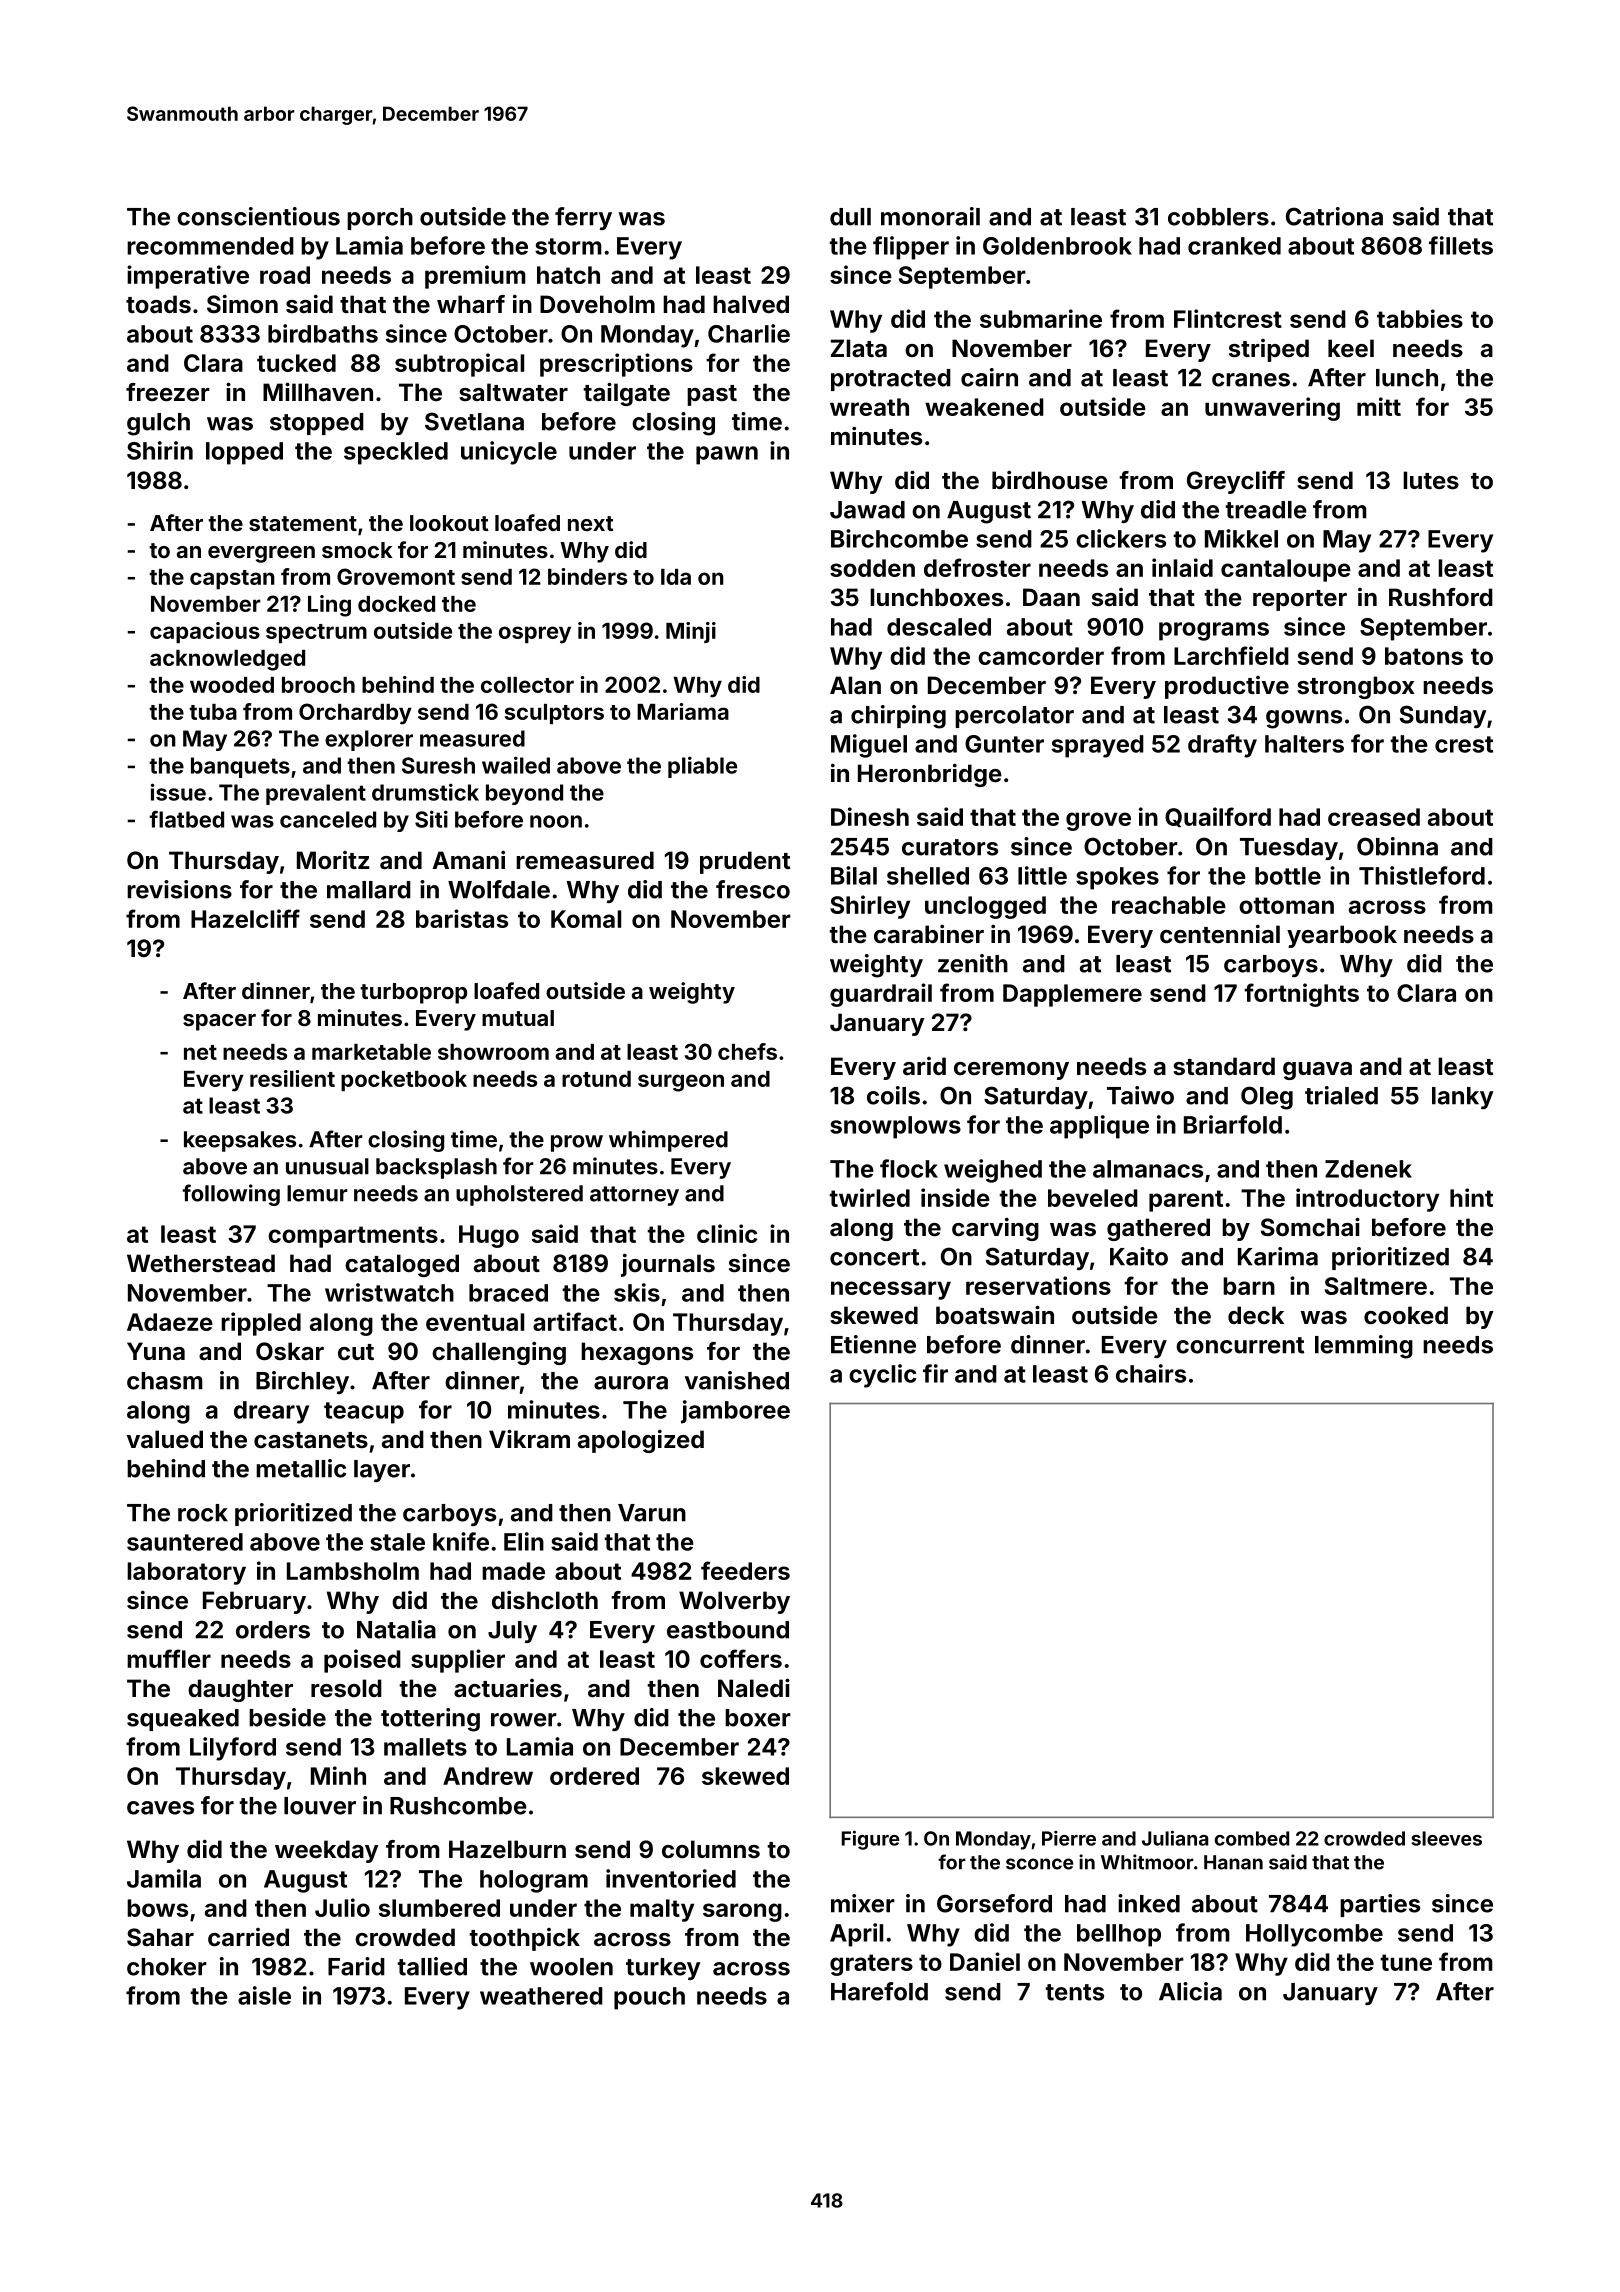 The height and width of the screenshot is (2292, 1620). What do you see at coordinates (1462, 1098) in the screenshot?
I see `lanky` at bounding box center [1462, 1098].
